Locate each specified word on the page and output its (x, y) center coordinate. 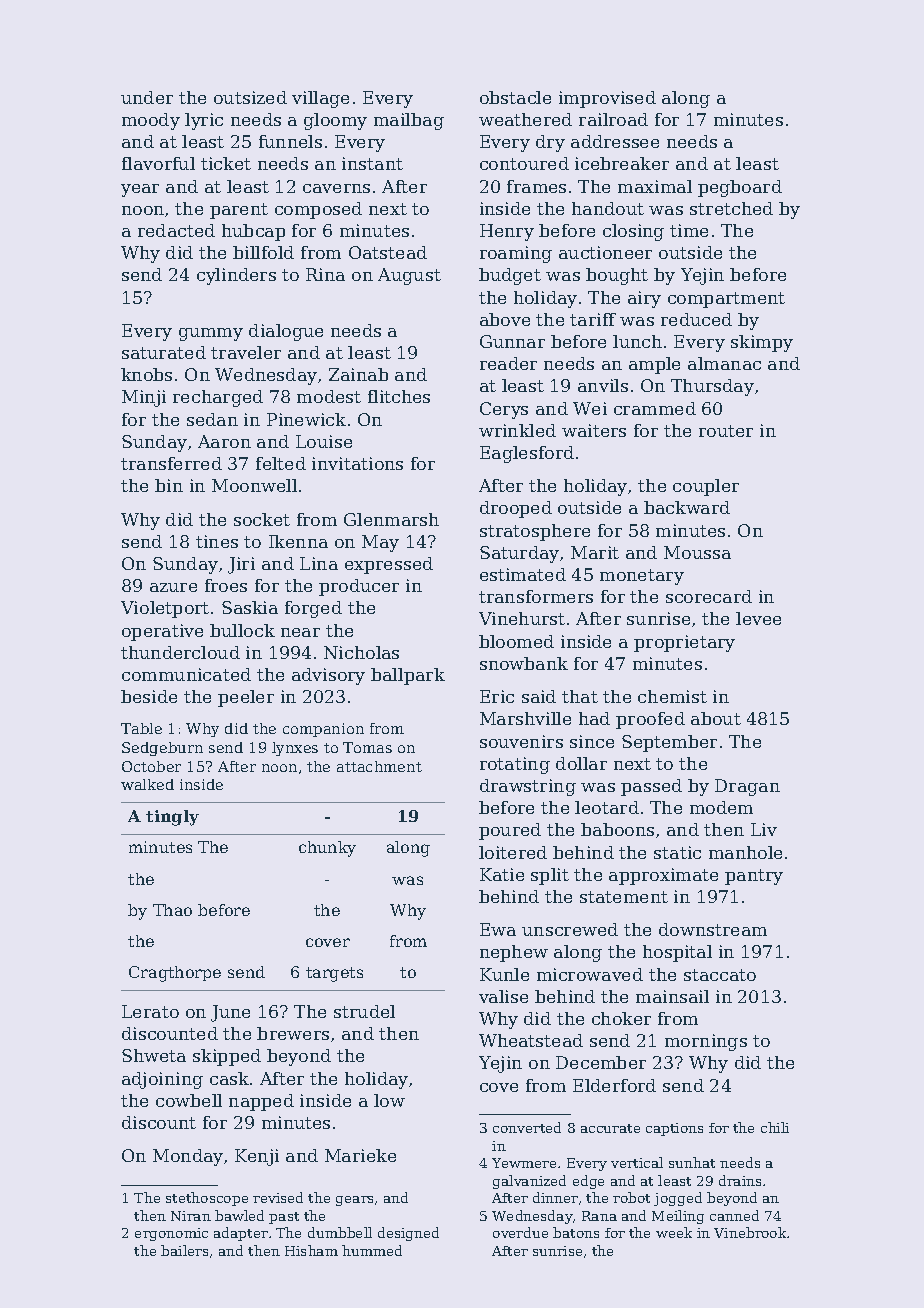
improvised (607, 99)
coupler (706, 487)
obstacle (515, 97)
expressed (389, 565)
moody (151, 121)
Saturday (519, 554)
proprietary (684, 643)
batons (576, 1232)
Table (141, 728)
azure (173, 587)
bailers (184, 1250)
